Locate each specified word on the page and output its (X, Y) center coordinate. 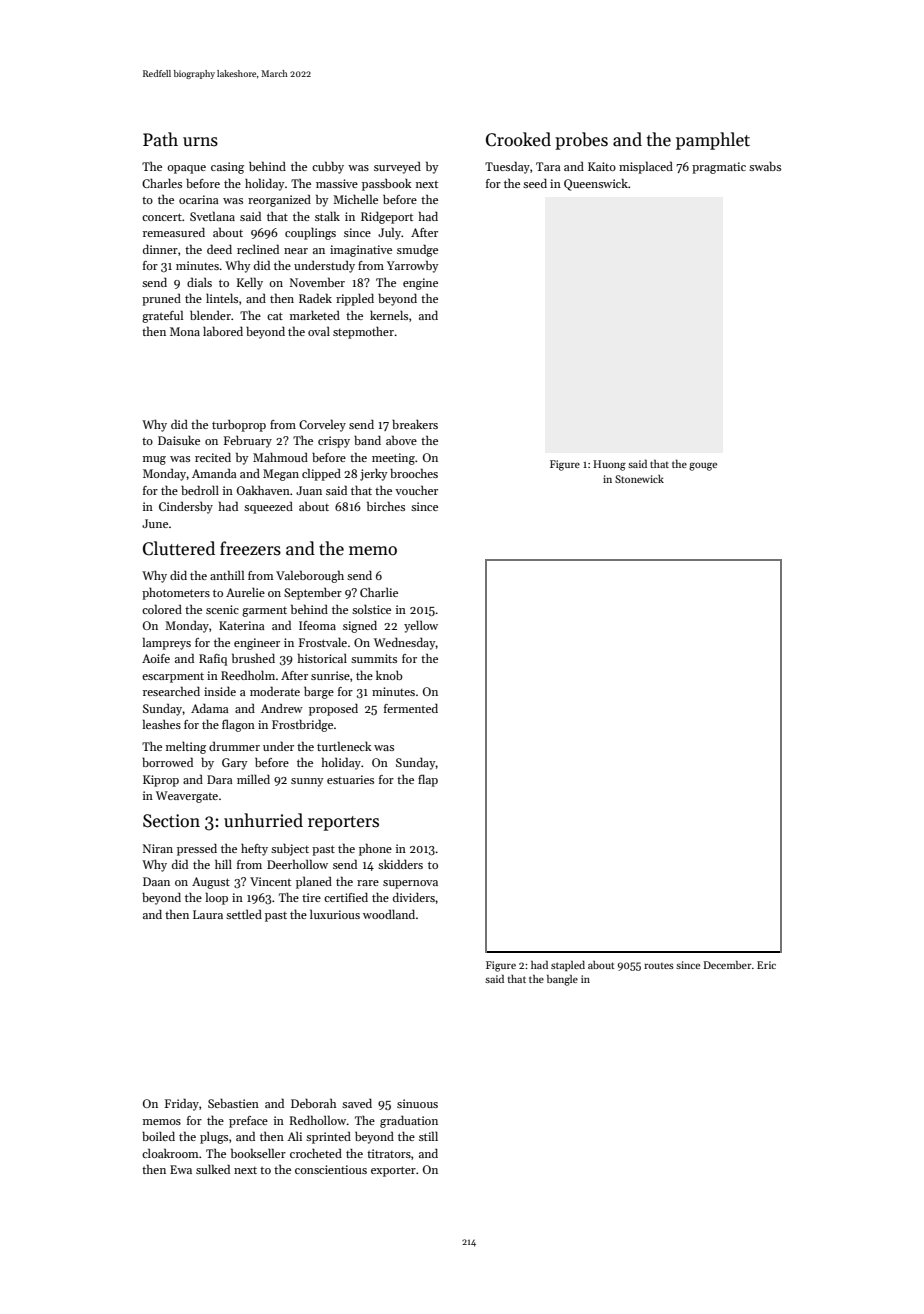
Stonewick (639, 479)
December (728, 965)
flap (428, 781)
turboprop (239, 426)
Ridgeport (387, 218)
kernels (389, 315)
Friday (182, 1104)
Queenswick (596, 184)
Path (160, 139)
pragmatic (719, 168)
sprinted (328, 1137)
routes (659, 966)
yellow (421, 626)
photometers (176, 594)
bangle (562, 980)
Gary (234, 764)
